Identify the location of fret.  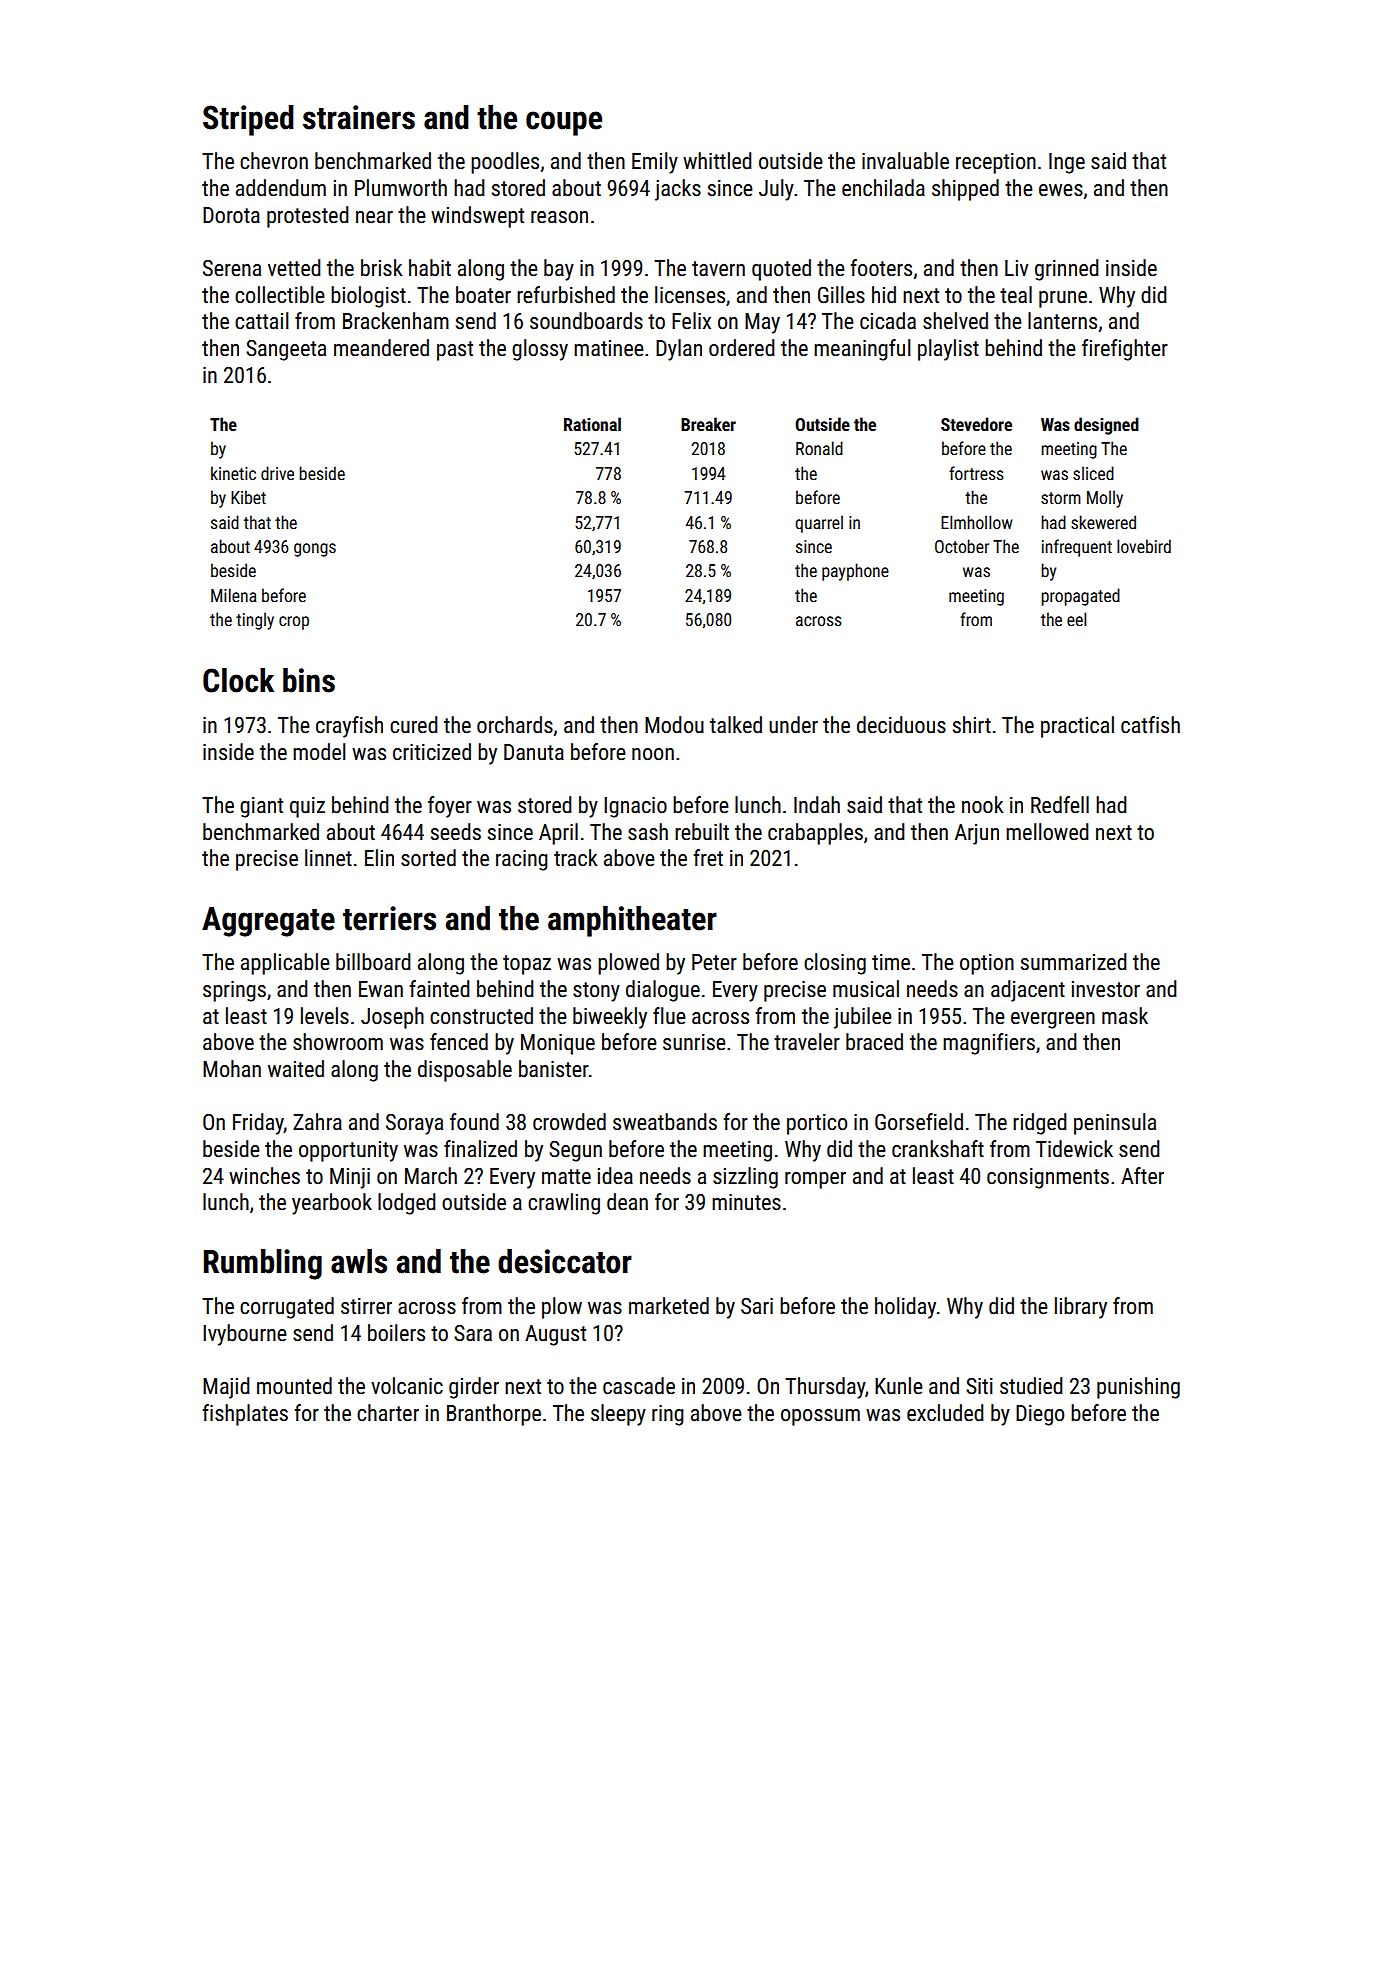
(708, 858).
